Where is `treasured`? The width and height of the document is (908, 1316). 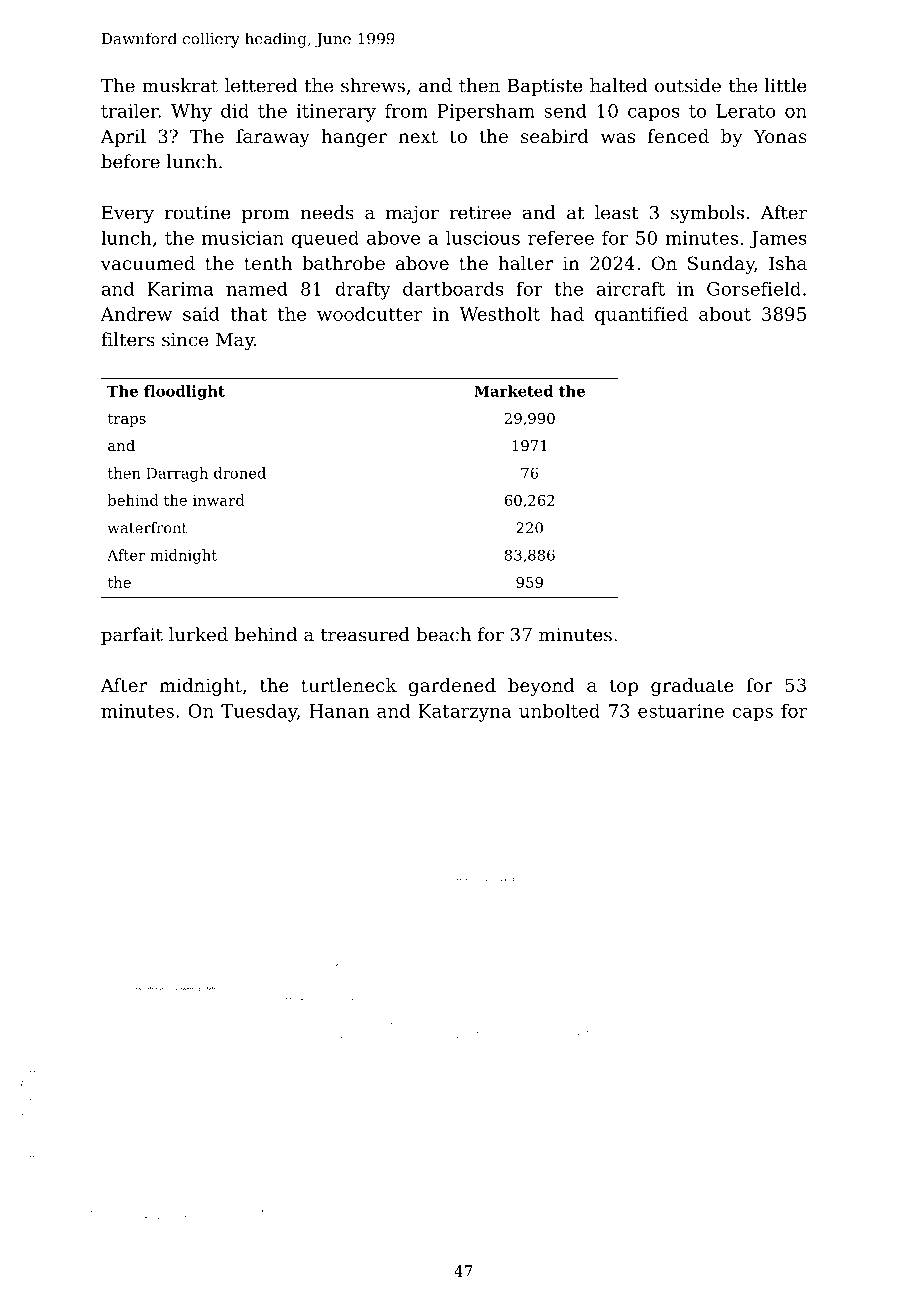 treasured is located at coordinates (365, 634).
